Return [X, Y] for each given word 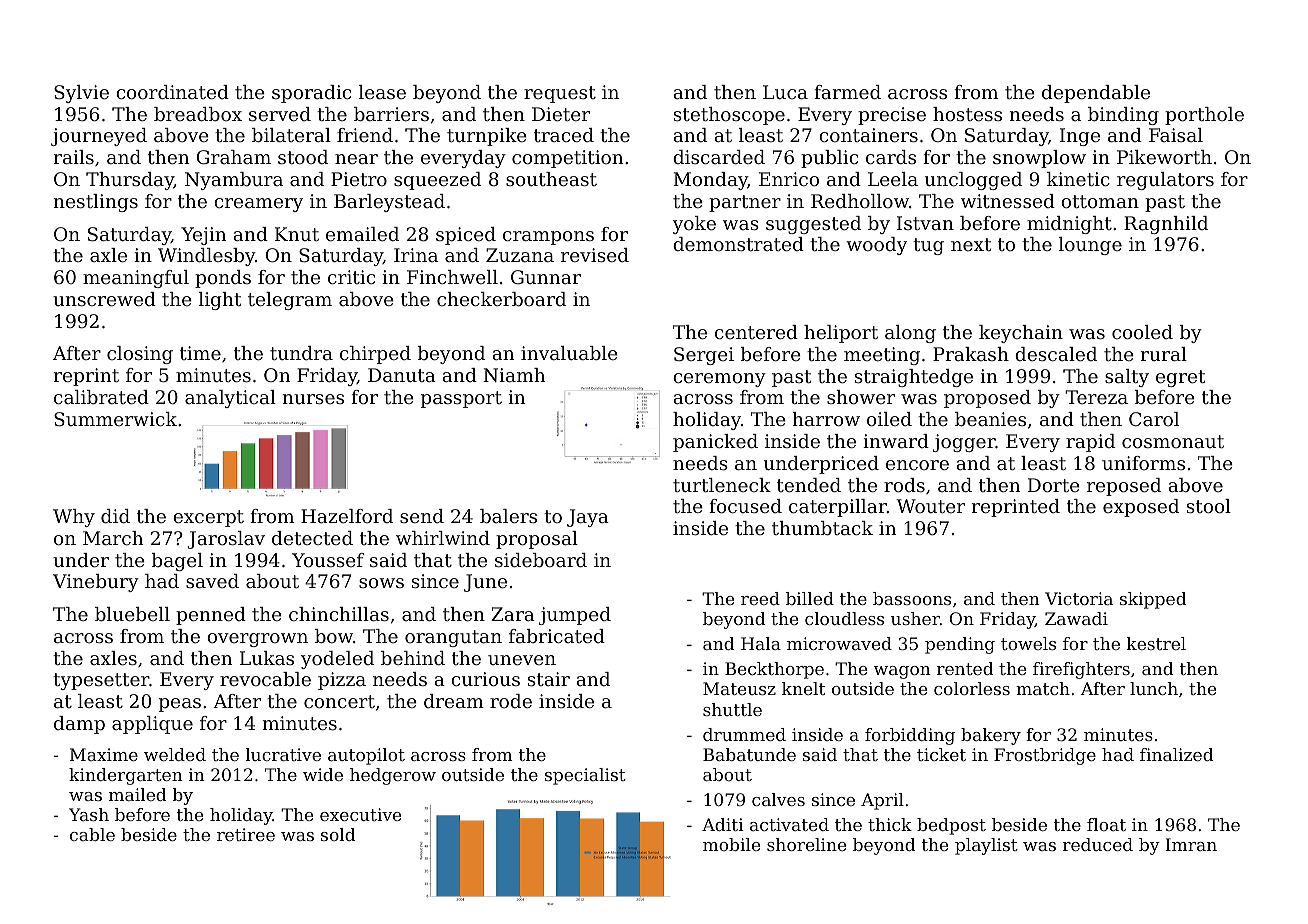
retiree [246, 834]
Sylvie [81, 94]
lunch [1154, 688]
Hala [761, 643]
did [115, 516]
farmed [847, 92]
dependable [1096, 94]
